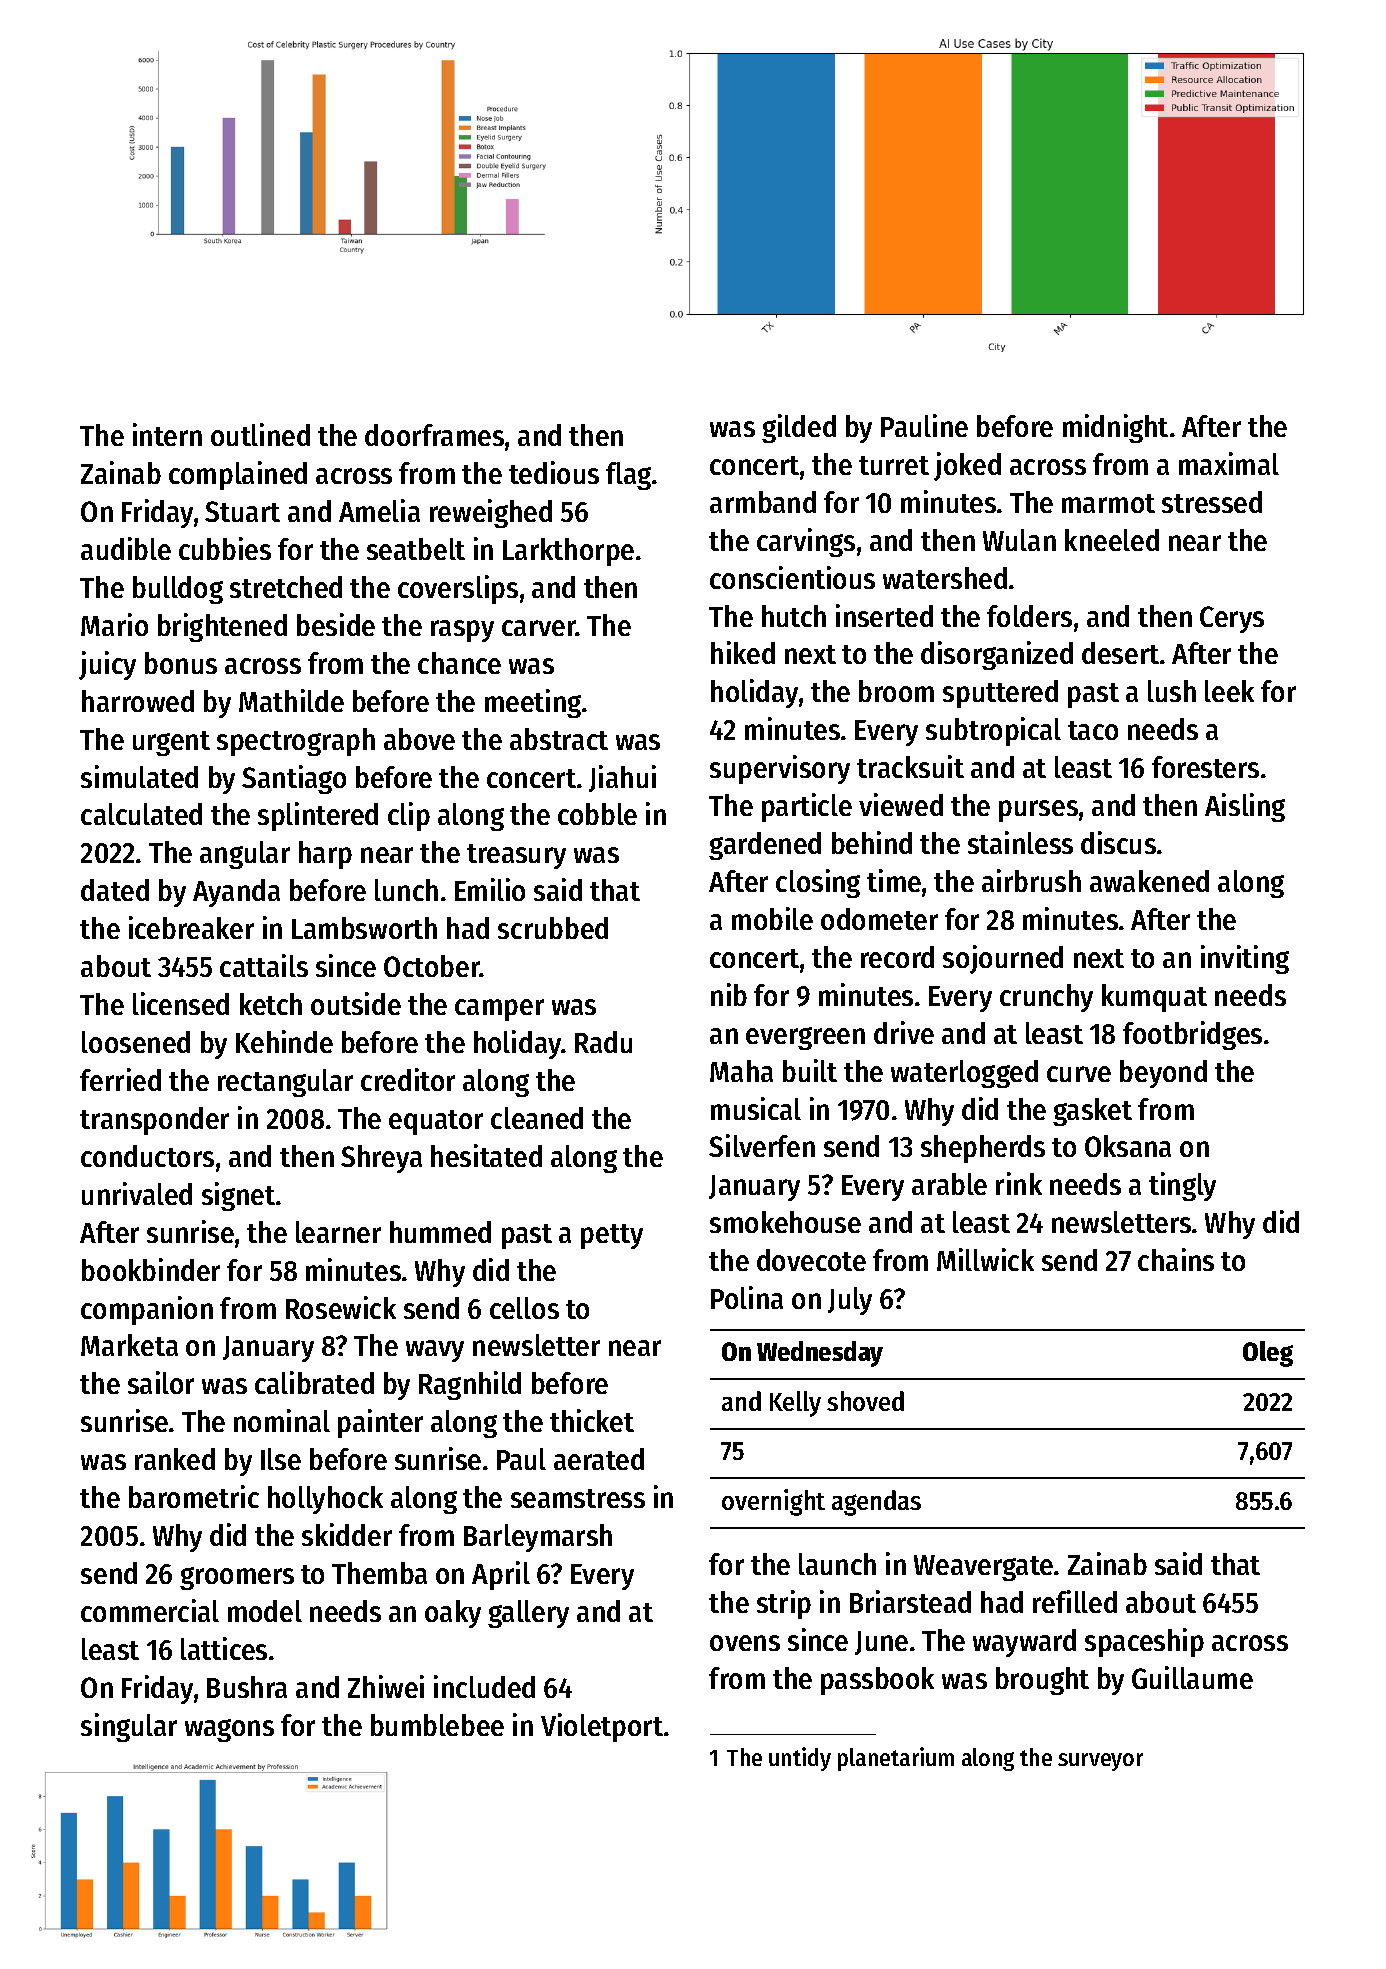 This screenshot has width=1386, height=1969. What do you see at coordinates (1182, 1186) in the screenshot?
I see `tingly` at bounding box center [1182, 1186].
